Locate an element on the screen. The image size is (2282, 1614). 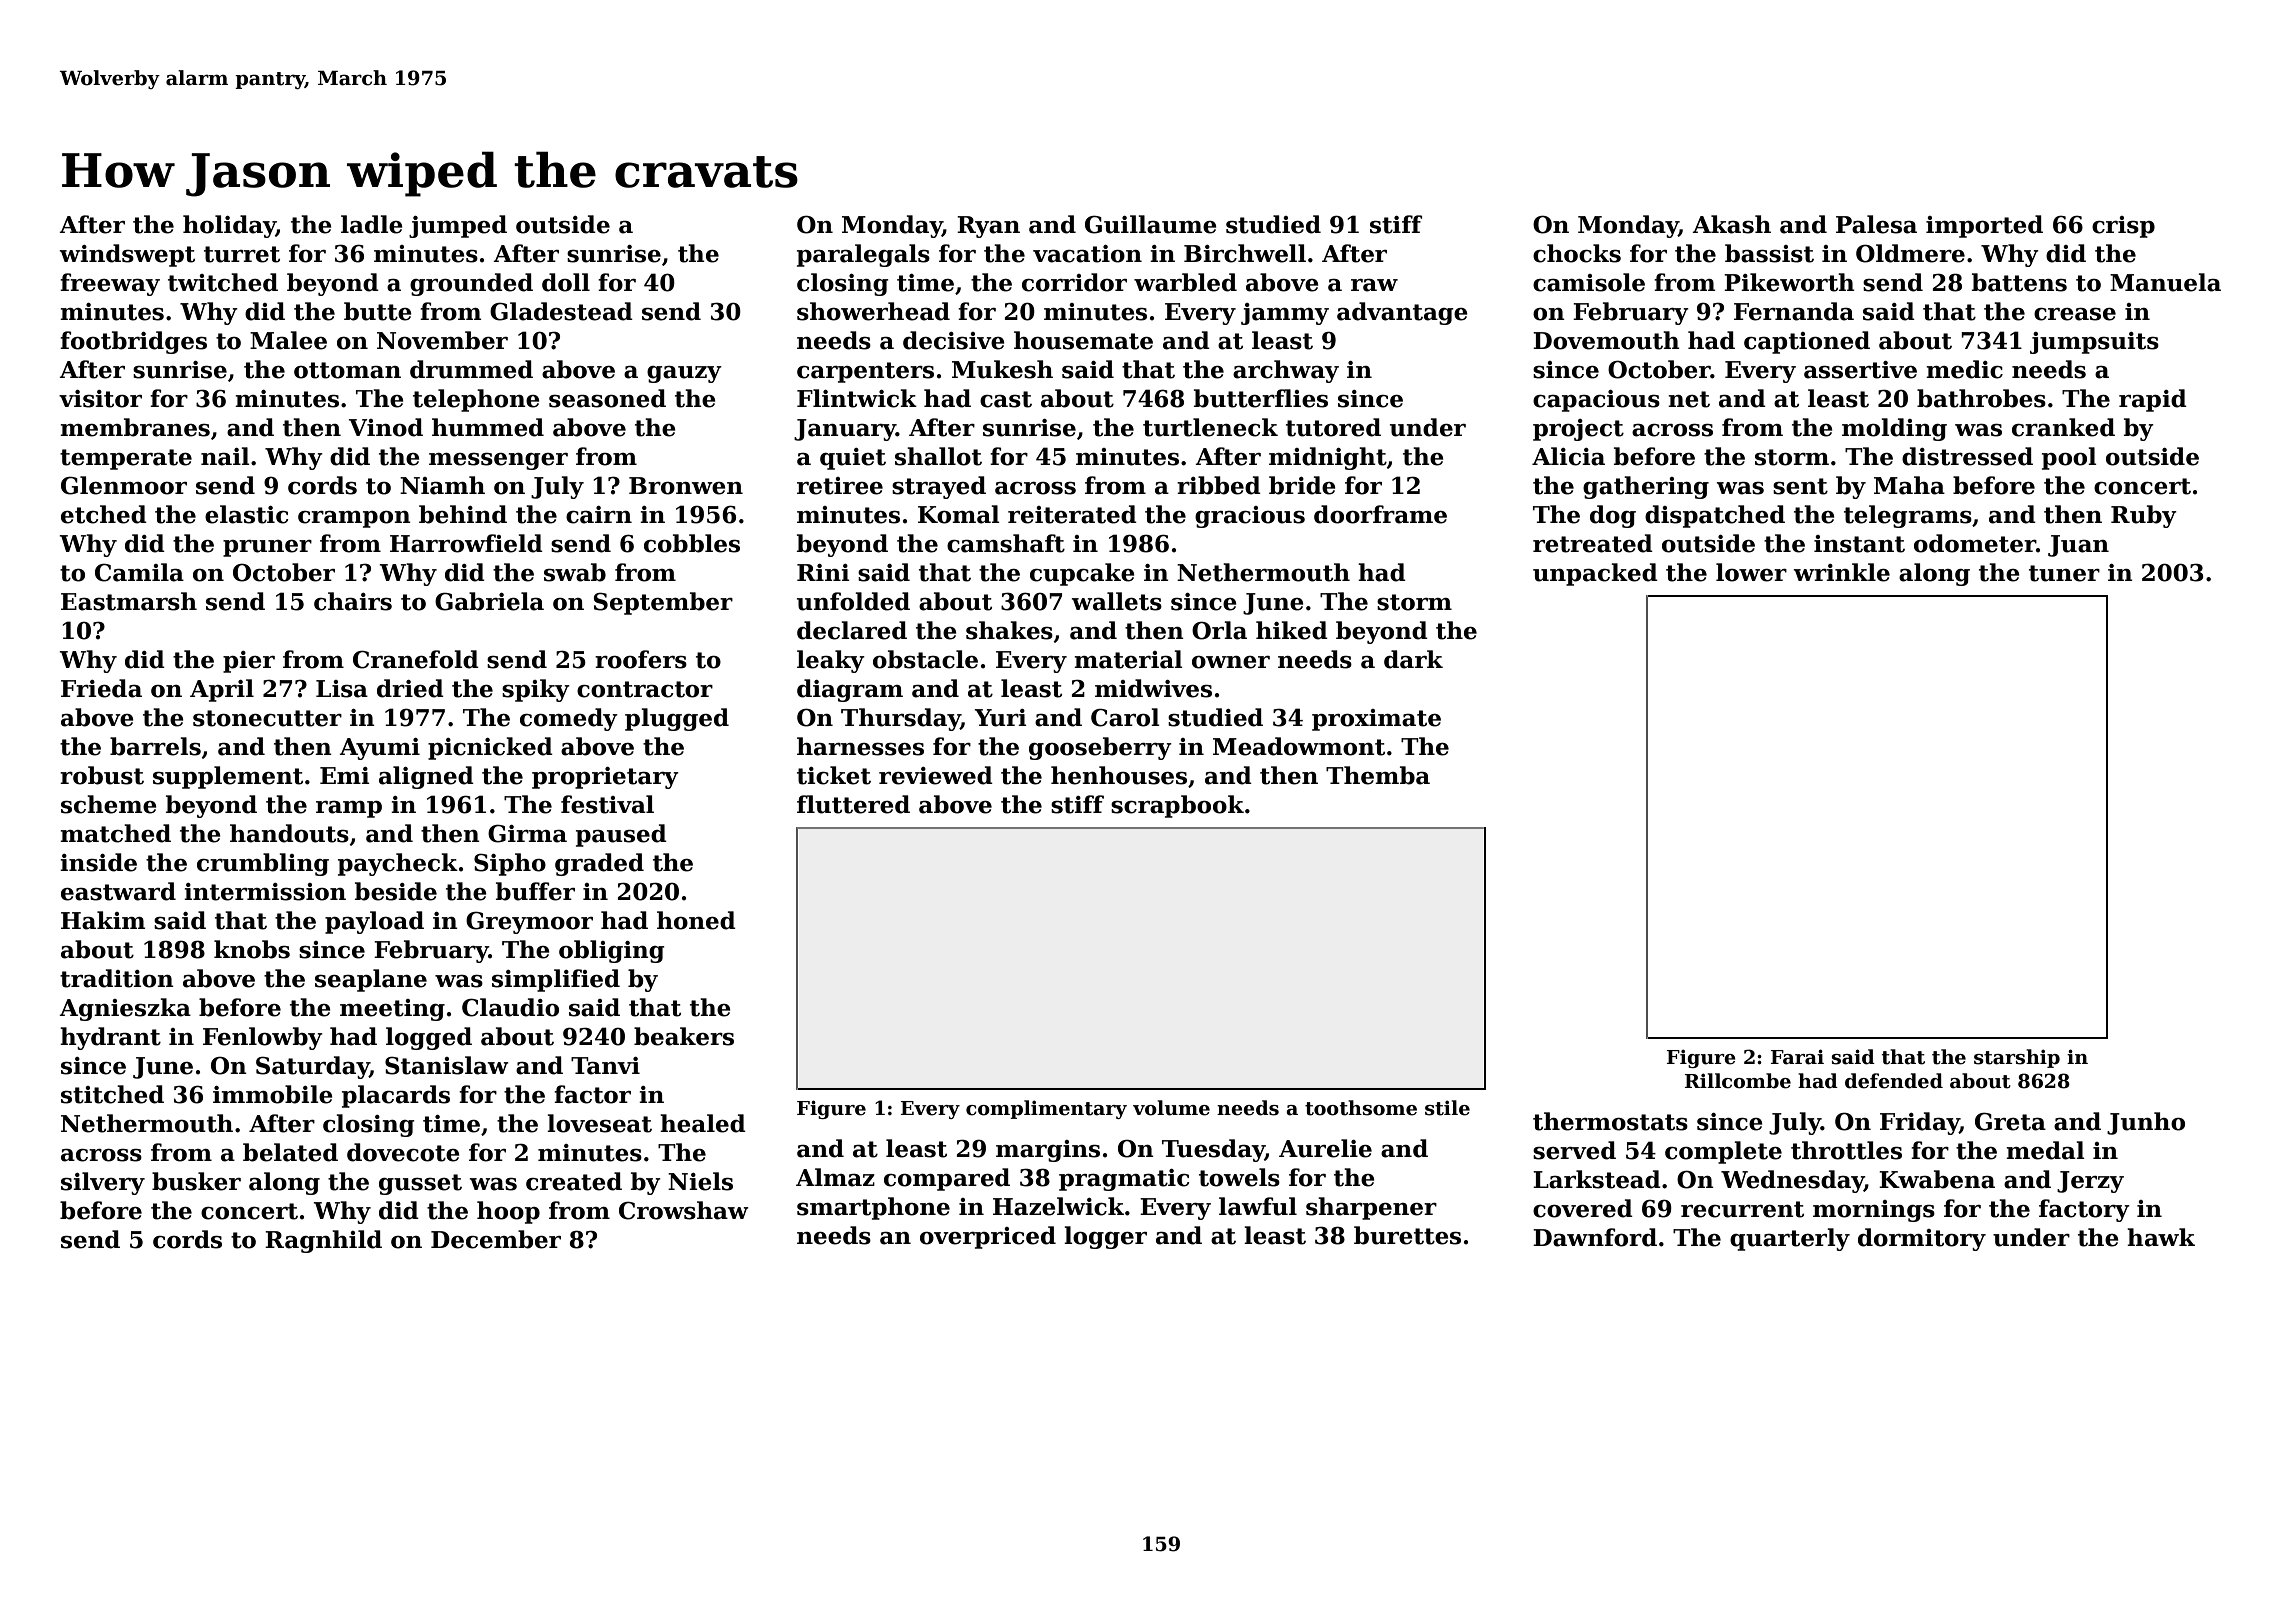
jammy is located at coordinates (1285, 314).
